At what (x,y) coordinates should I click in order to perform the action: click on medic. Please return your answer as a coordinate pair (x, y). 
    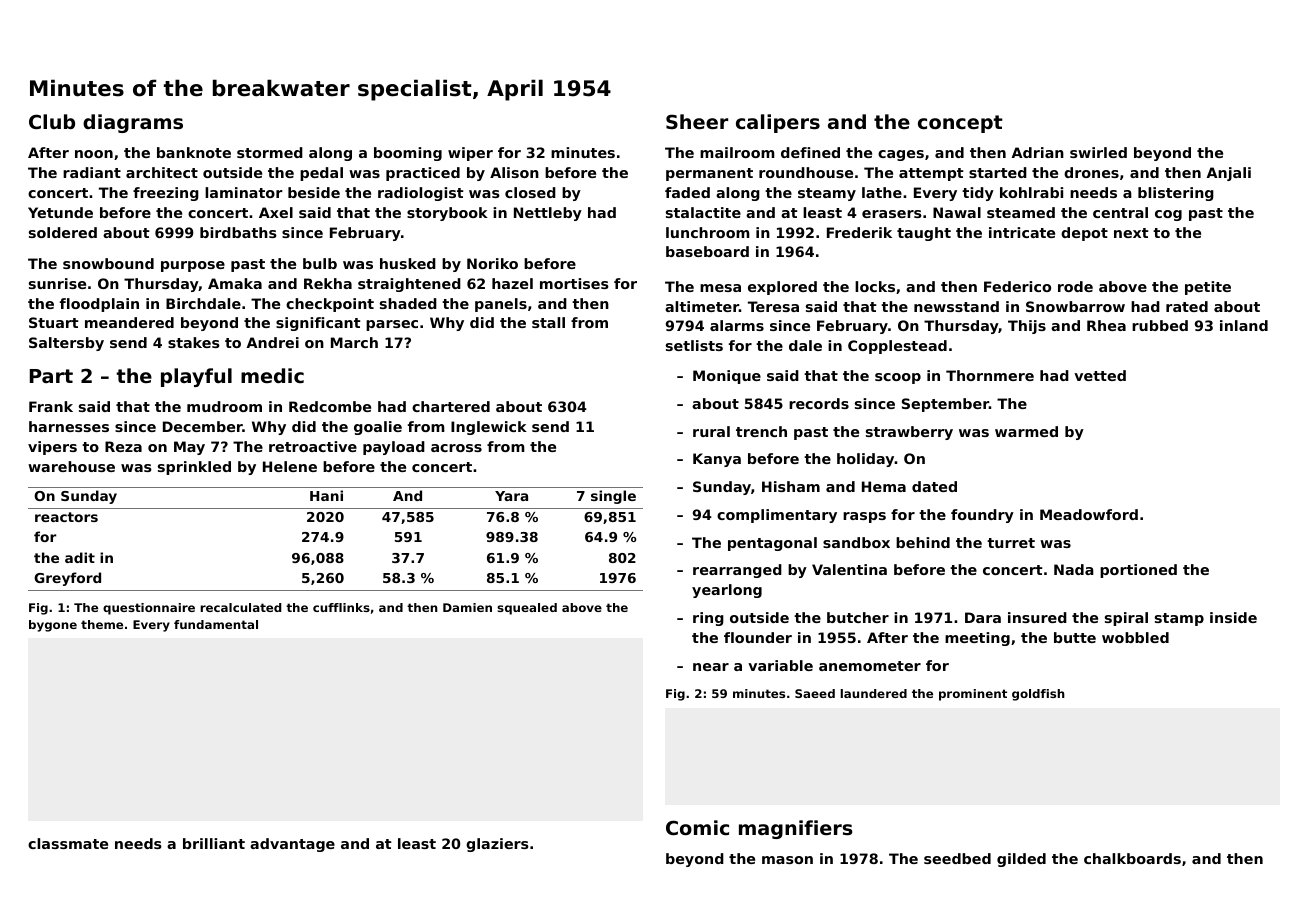
    Looking at the image, I should click on (272, 375).
